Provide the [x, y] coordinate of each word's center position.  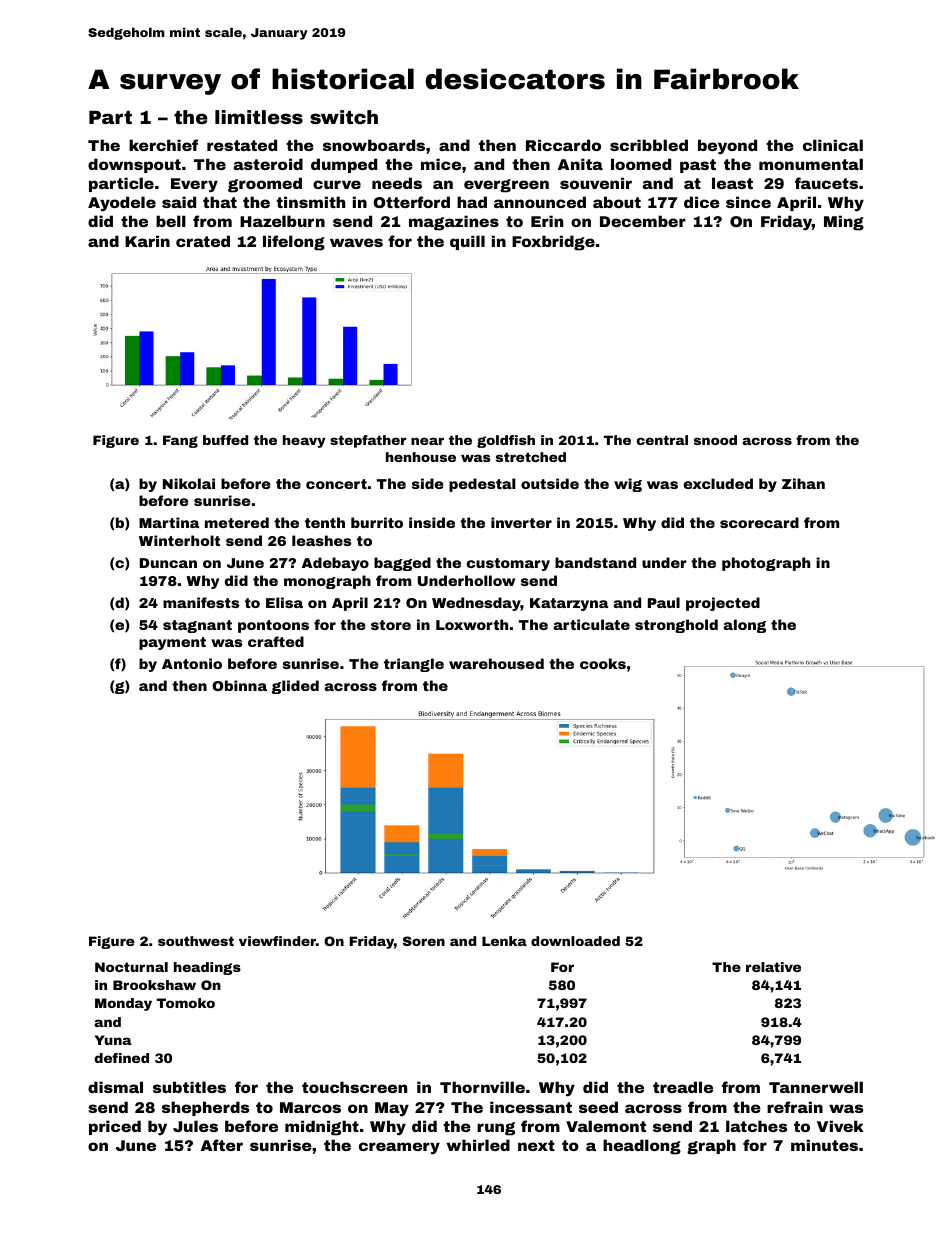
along [745, 626]
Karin [147, 241]
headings [207, 968]
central [662, 440]
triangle [414, 665]
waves [356, 242]
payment [172, 643]
